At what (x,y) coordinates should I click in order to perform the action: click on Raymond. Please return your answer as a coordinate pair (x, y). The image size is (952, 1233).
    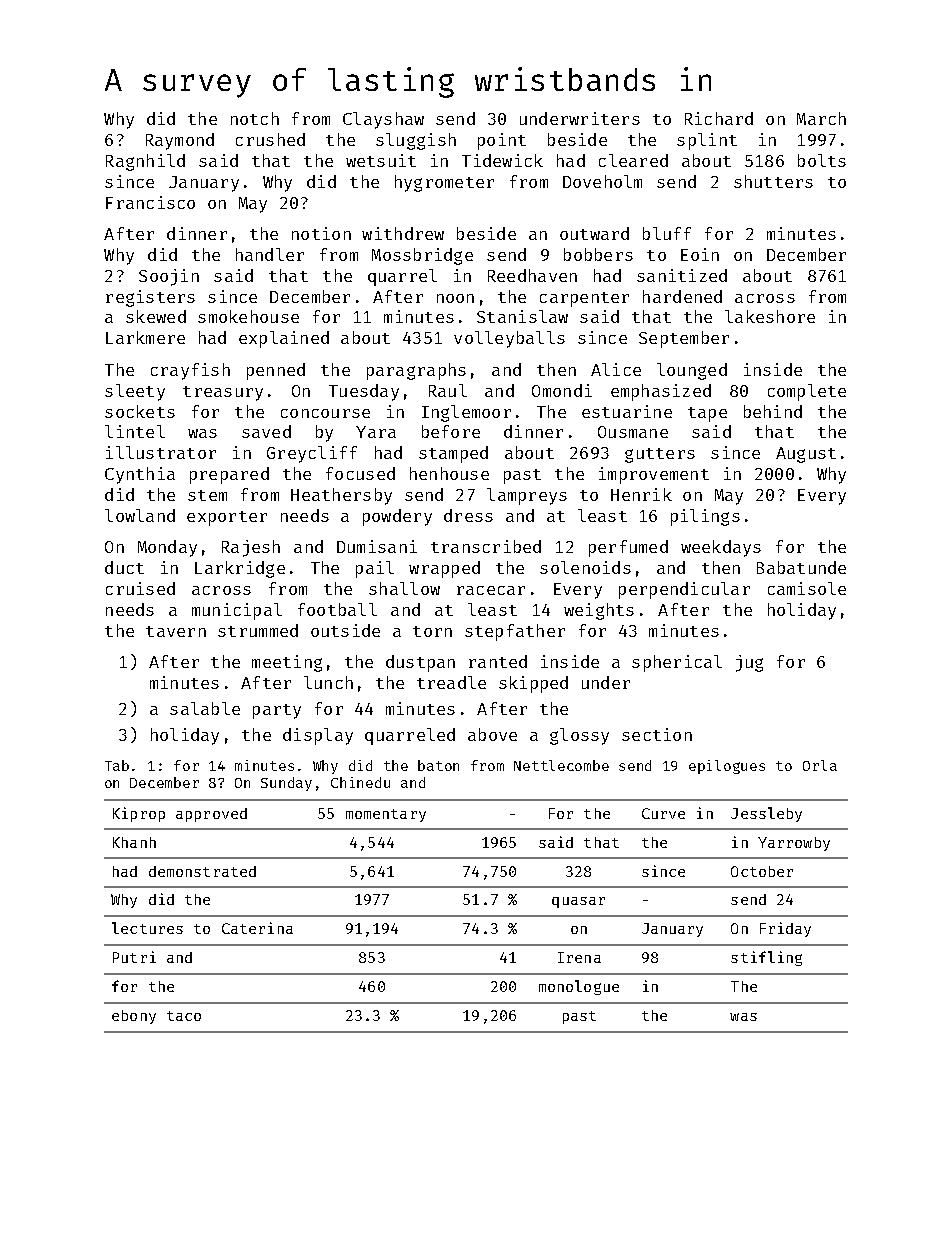
    Looking at the image, I should click on (180, 141).
